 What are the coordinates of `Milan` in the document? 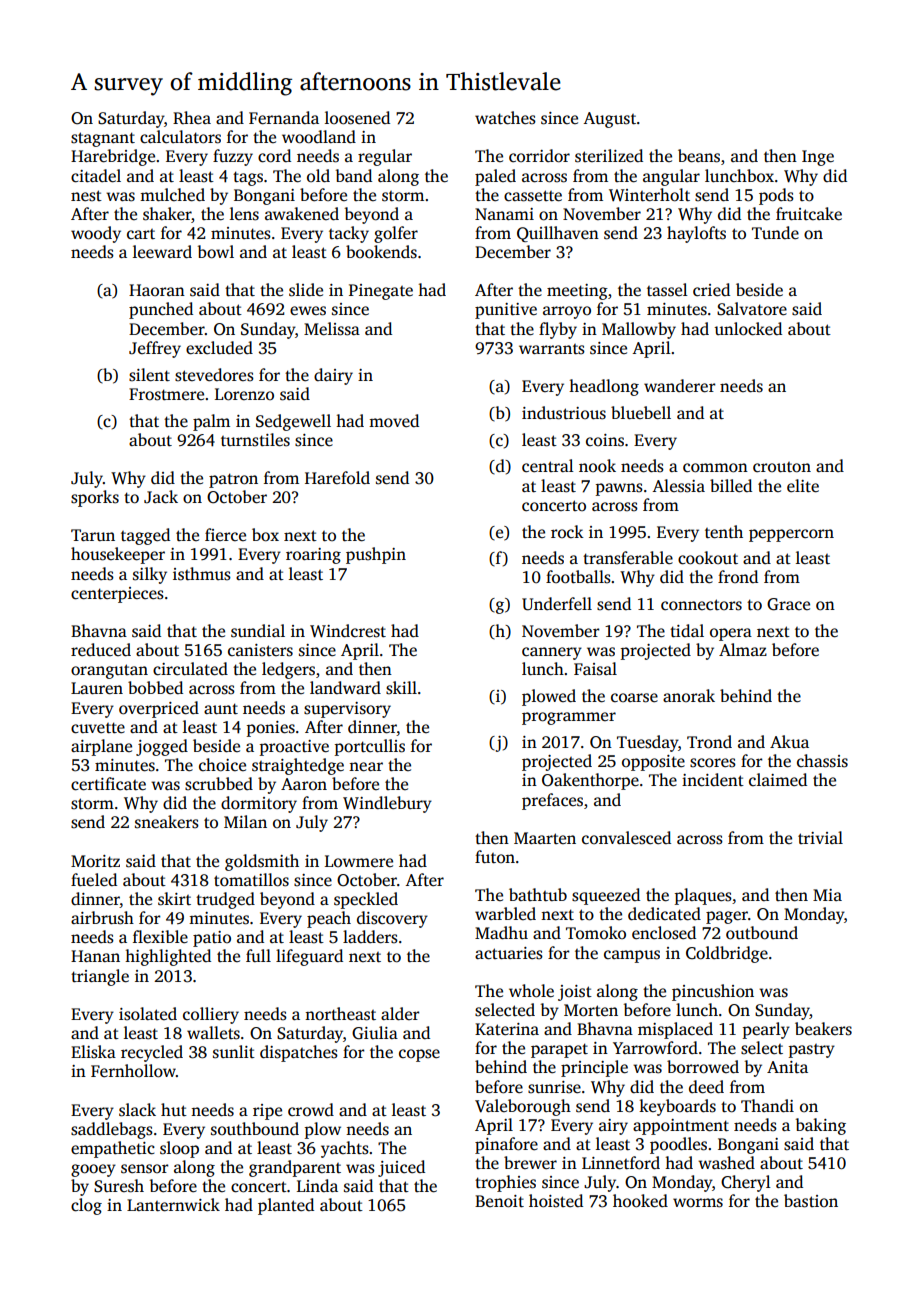 It's located at (245, 821).
